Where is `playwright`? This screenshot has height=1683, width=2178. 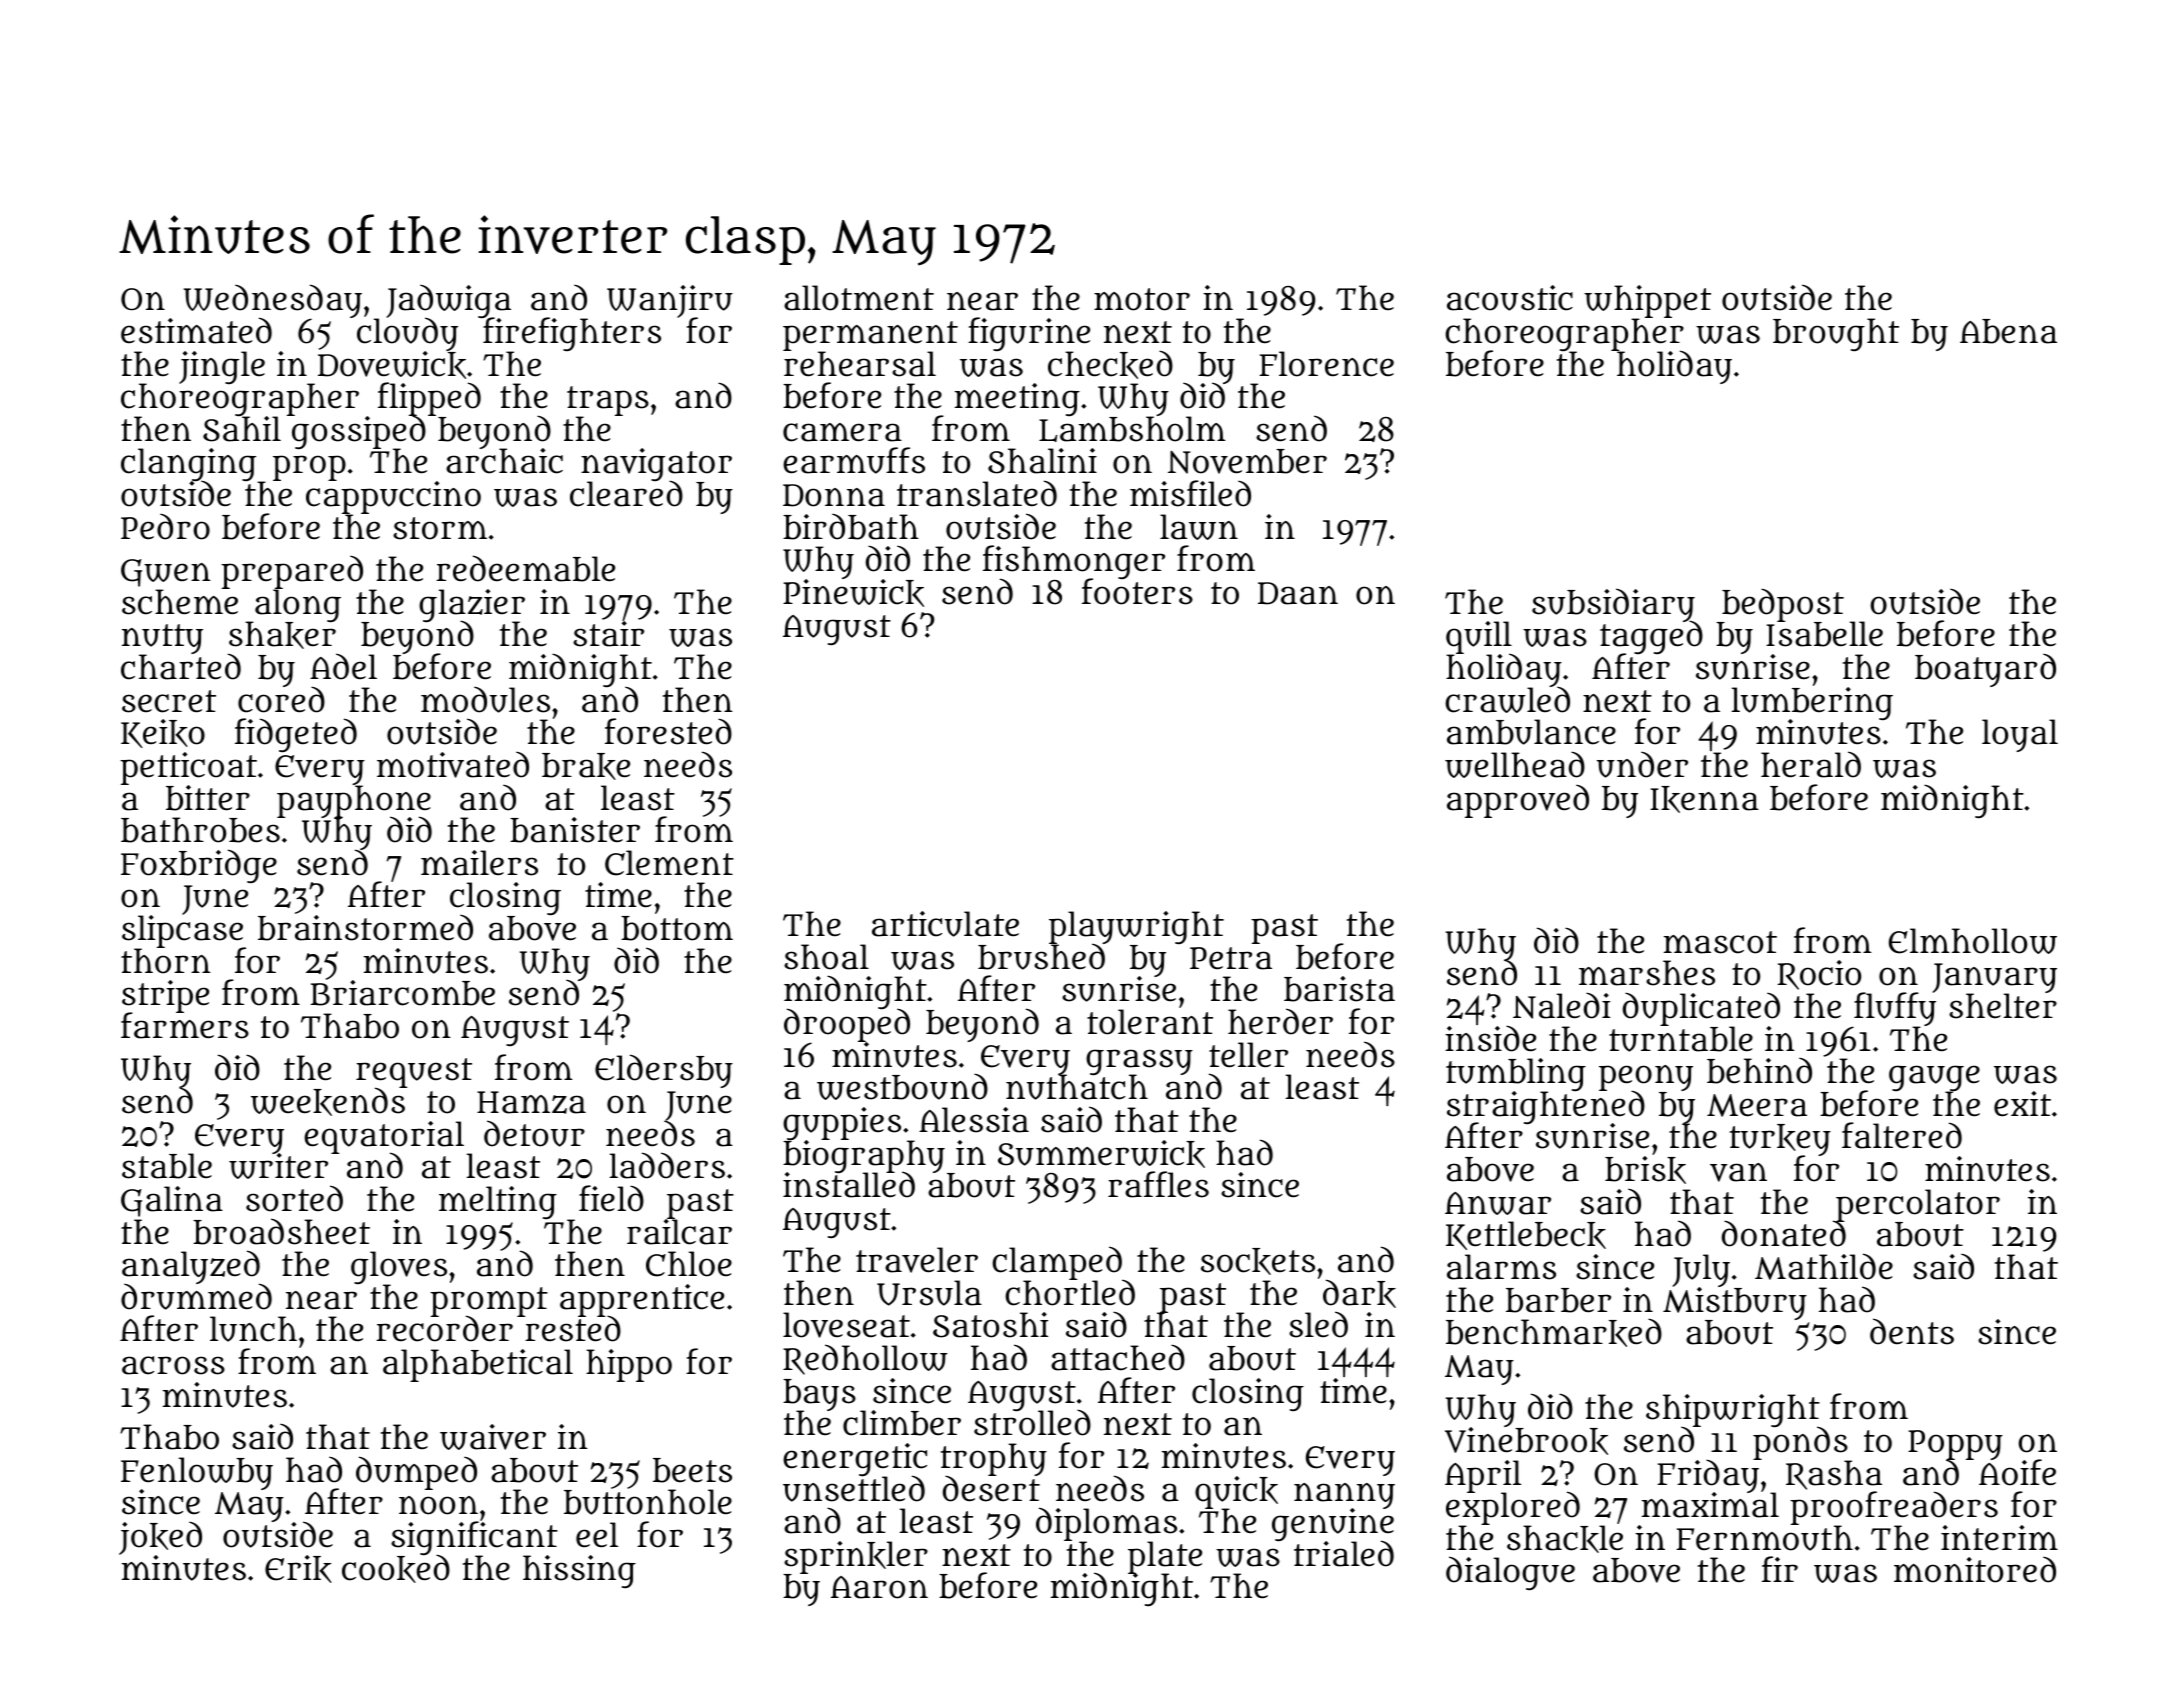
playwright is located at coordinates (1136, 927).
